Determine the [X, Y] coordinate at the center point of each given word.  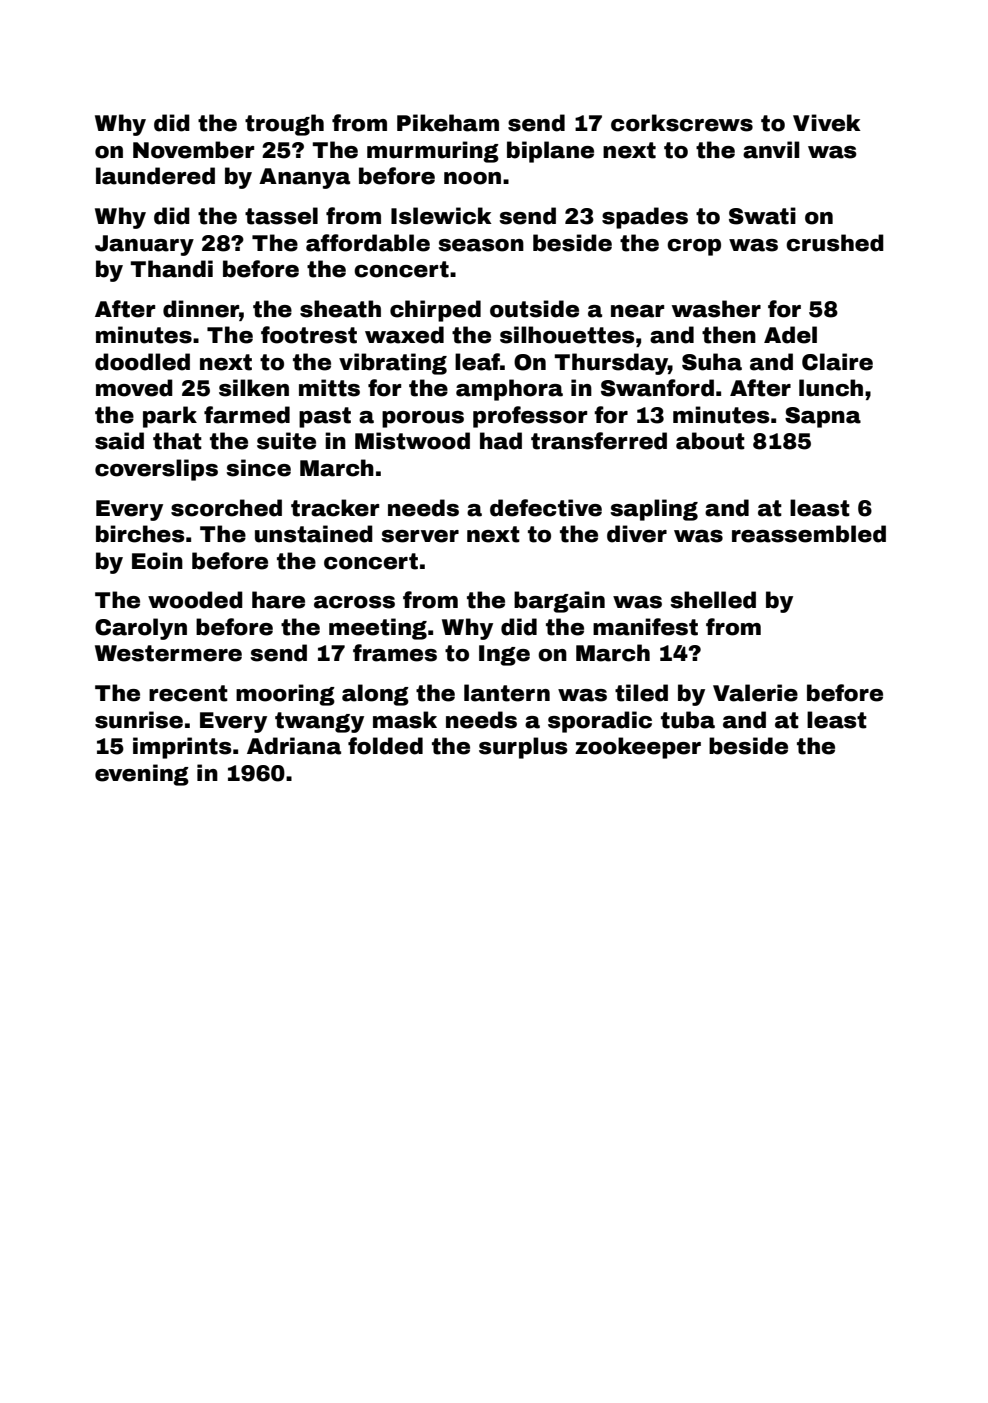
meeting [378, 629]
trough [284, 125]
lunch [831, 388]
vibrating [393, 364]
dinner [201, 309]
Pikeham [448, 123]
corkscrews [682, 123]
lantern [507, 693]
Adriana [294, 746]
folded [385, 746]
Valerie [755, 693]
